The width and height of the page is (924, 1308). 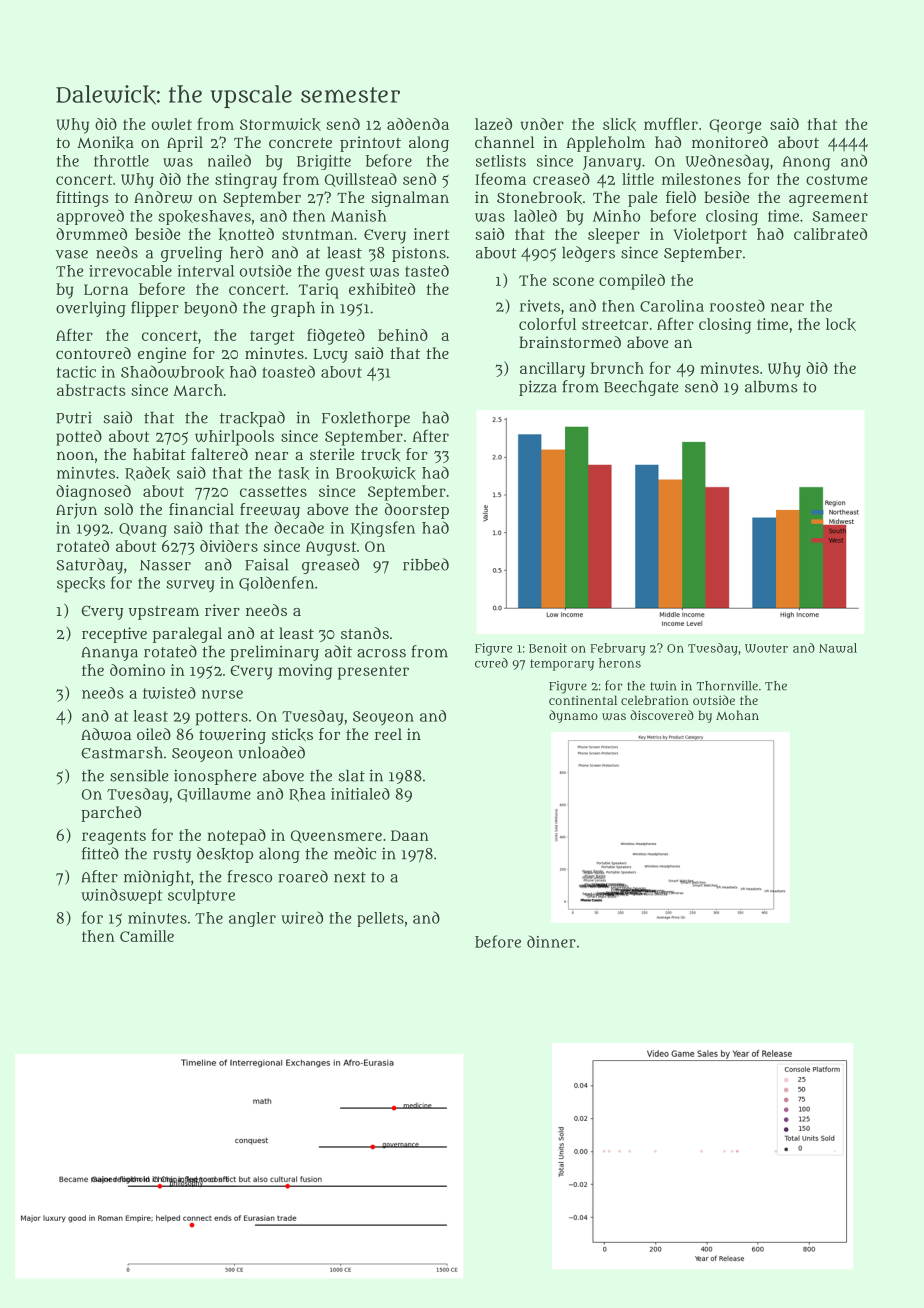 I want to click on signalman, so click(x=410, y=199).
